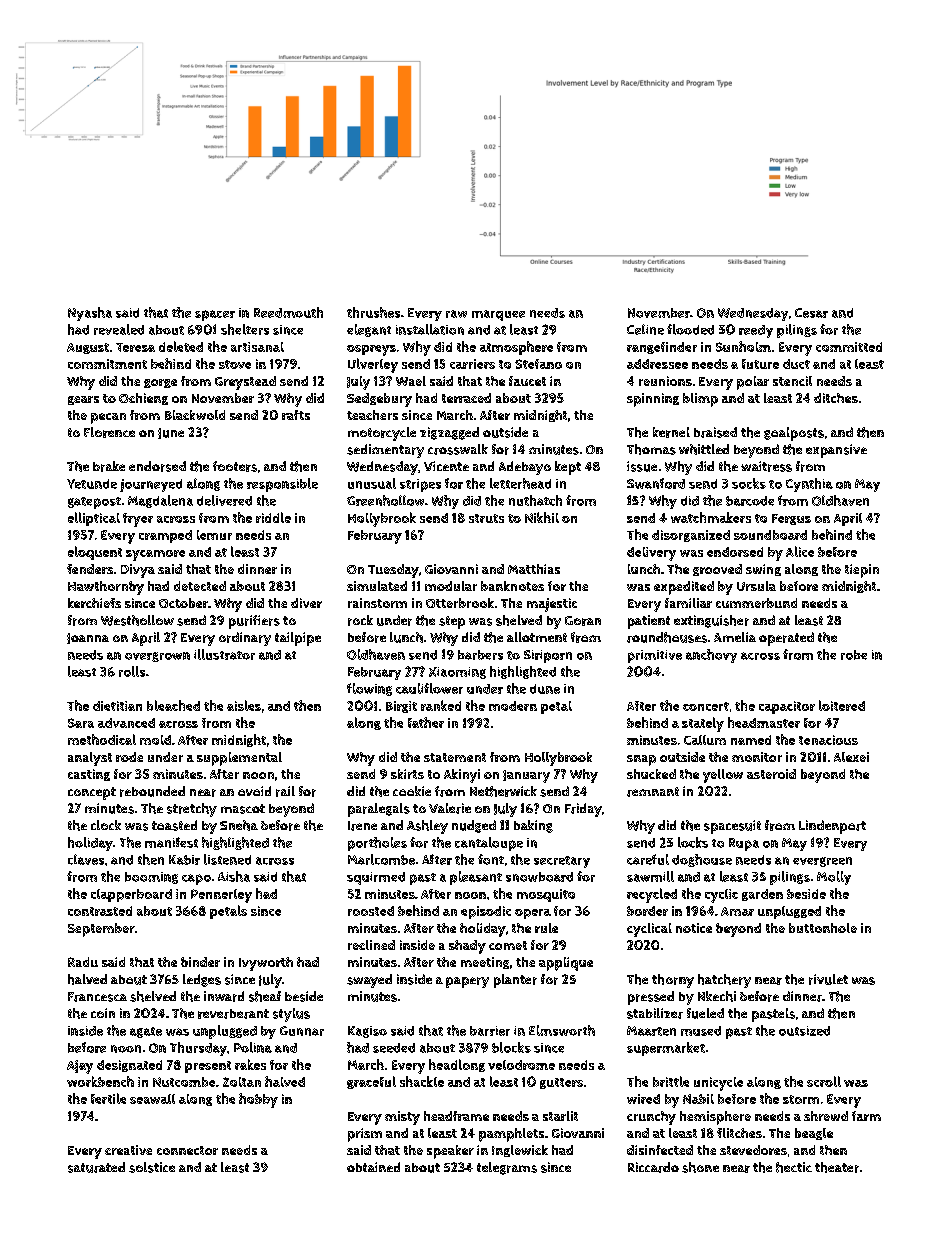 The image size is (952, 1233). I want to click on baking, so click(533, 826).
